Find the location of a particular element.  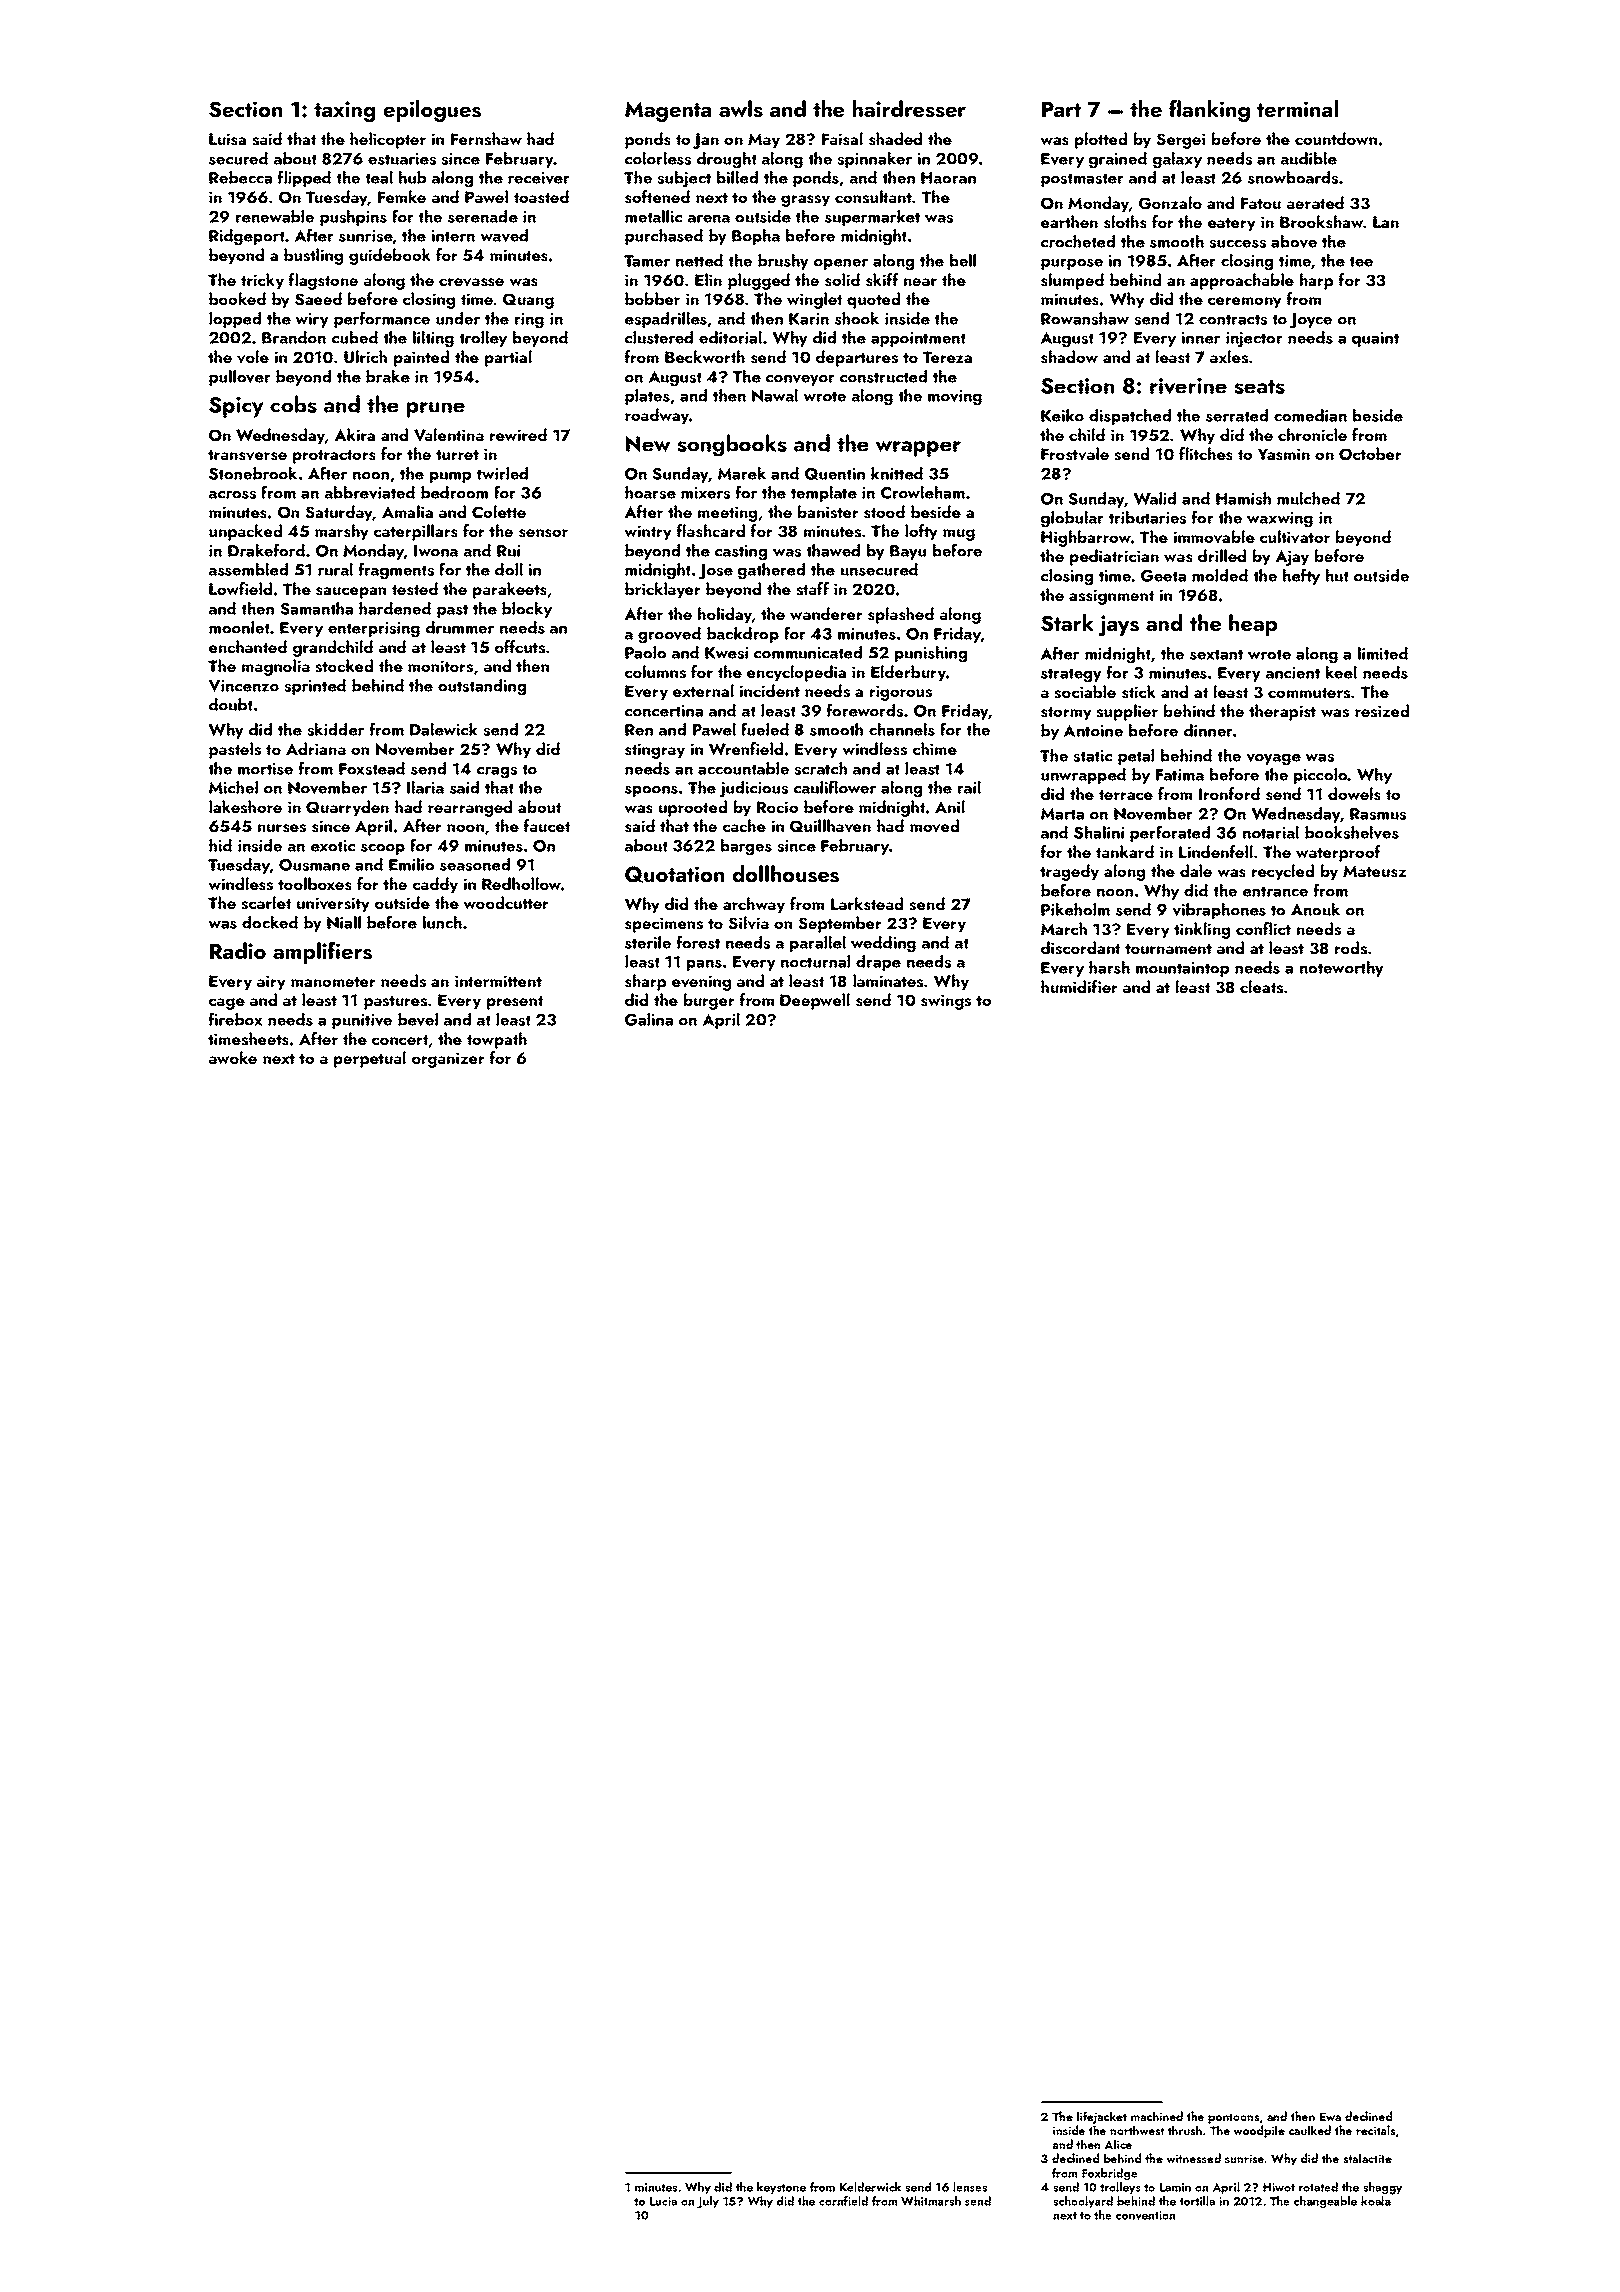

cleats is located at coordinates (1261, 987).
